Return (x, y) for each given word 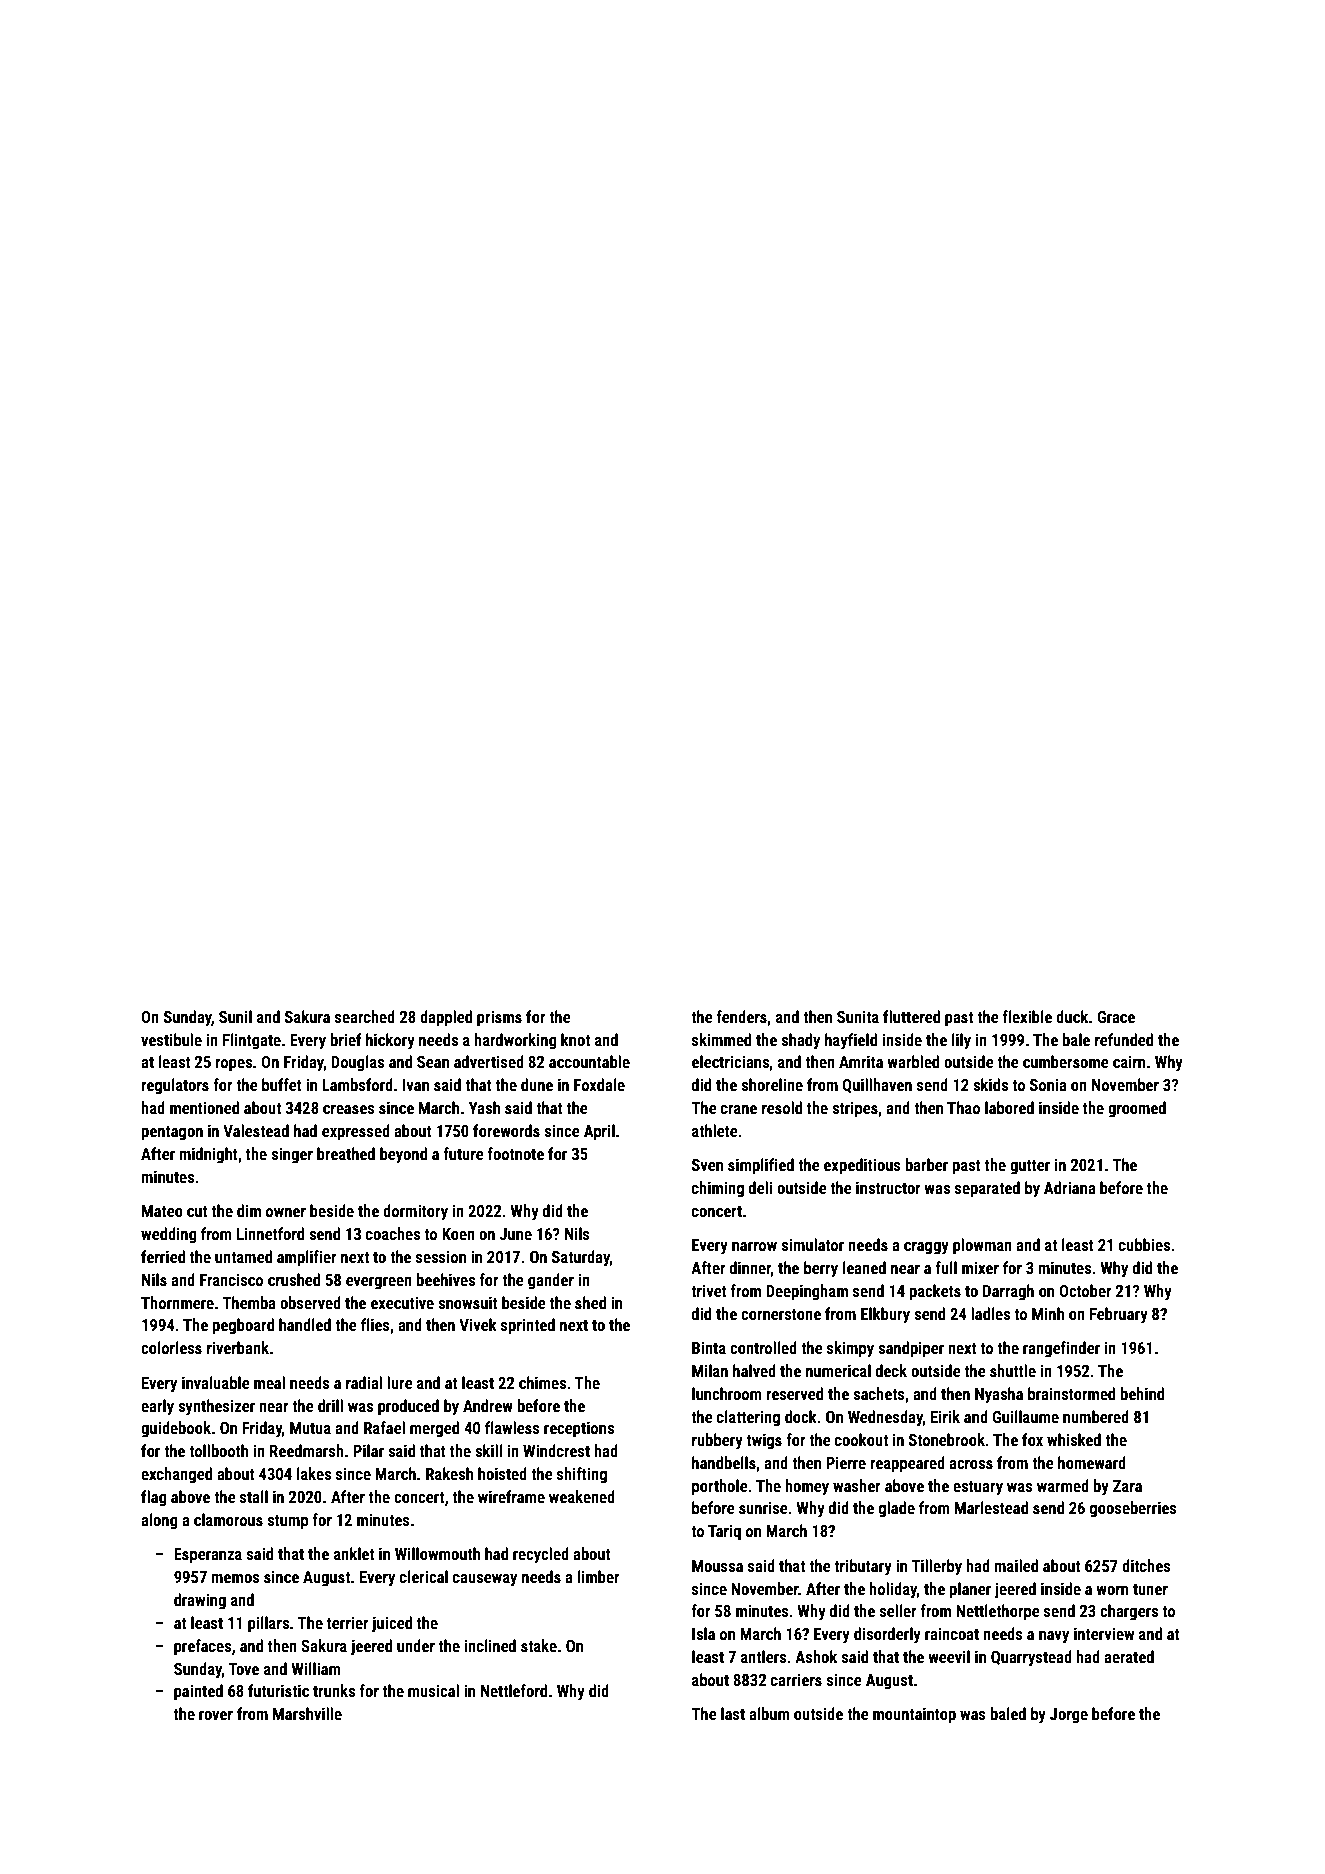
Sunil (235, 1016)
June (515, 1234)
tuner (1150, 1589)
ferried (163, 1256)
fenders (741, 1016)
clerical (424, 1576)
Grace (1116, 1017)
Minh (1048, 1313)
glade (897, 1509)
